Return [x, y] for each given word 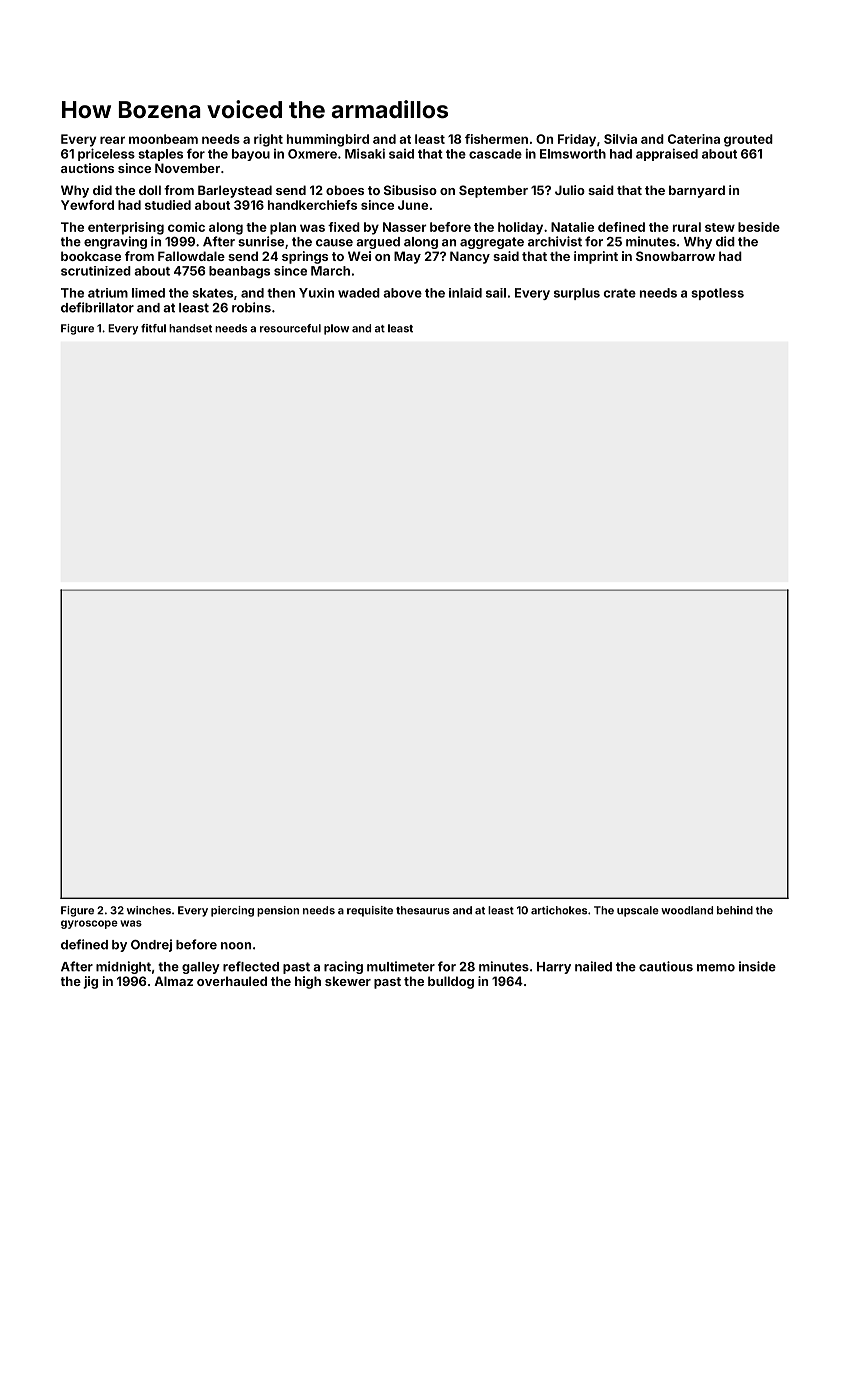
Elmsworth [573, 154]
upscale [638, 911]
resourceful [290, 328]
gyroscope [89, 924]
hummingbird [328, 140]
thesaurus [423, 910]
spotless [717, 294]
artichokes [559, 910]
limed [148, 293]
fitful [153, 328]
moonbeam [163, 139]
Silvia [620, 139]
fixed [344, 227]
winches [149, 910]
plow [336, 329]
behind [735, 910]
